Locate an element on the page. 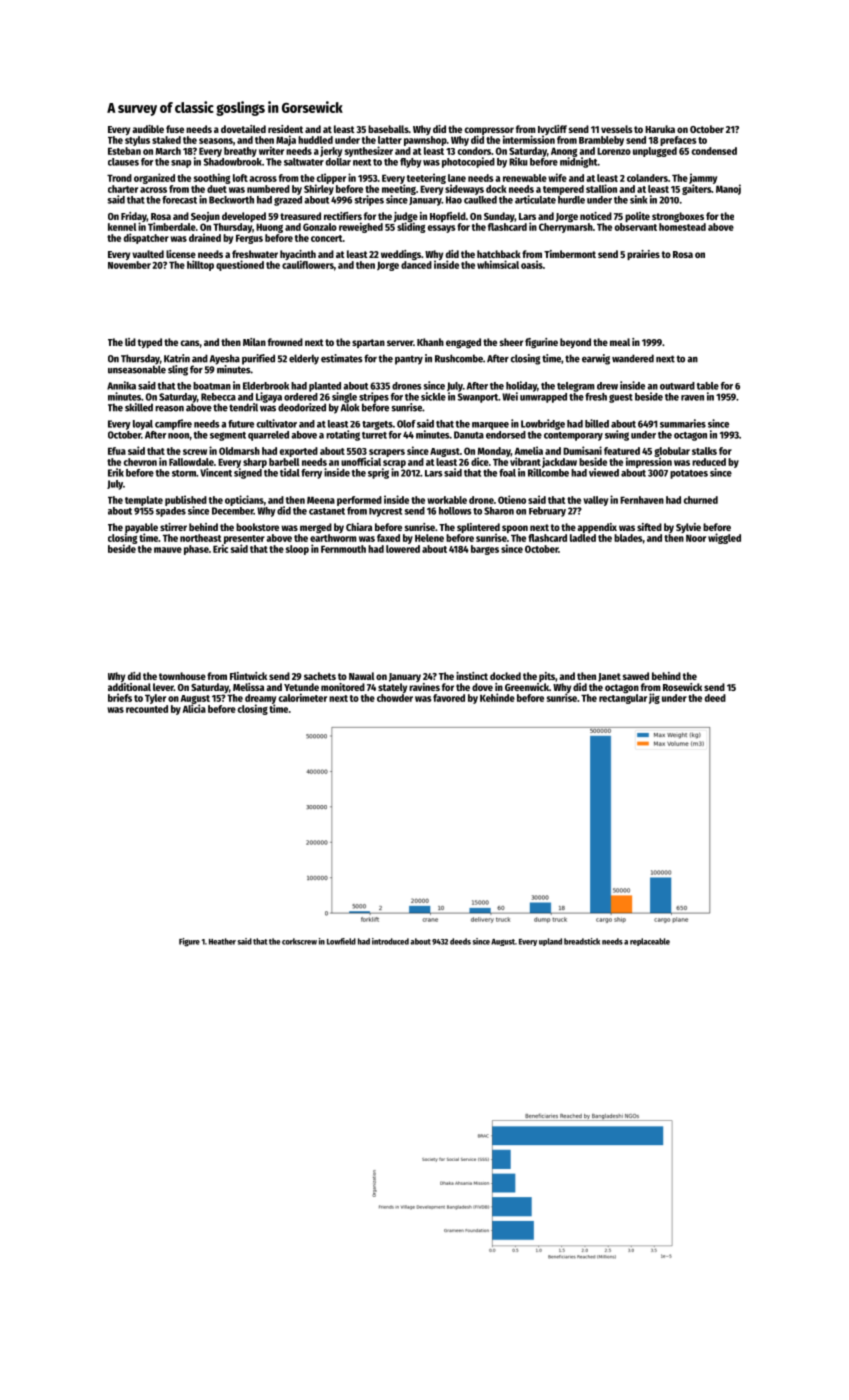 The height and width of the page is (1400, 849). Figure is located at coordinates (189, 942).
